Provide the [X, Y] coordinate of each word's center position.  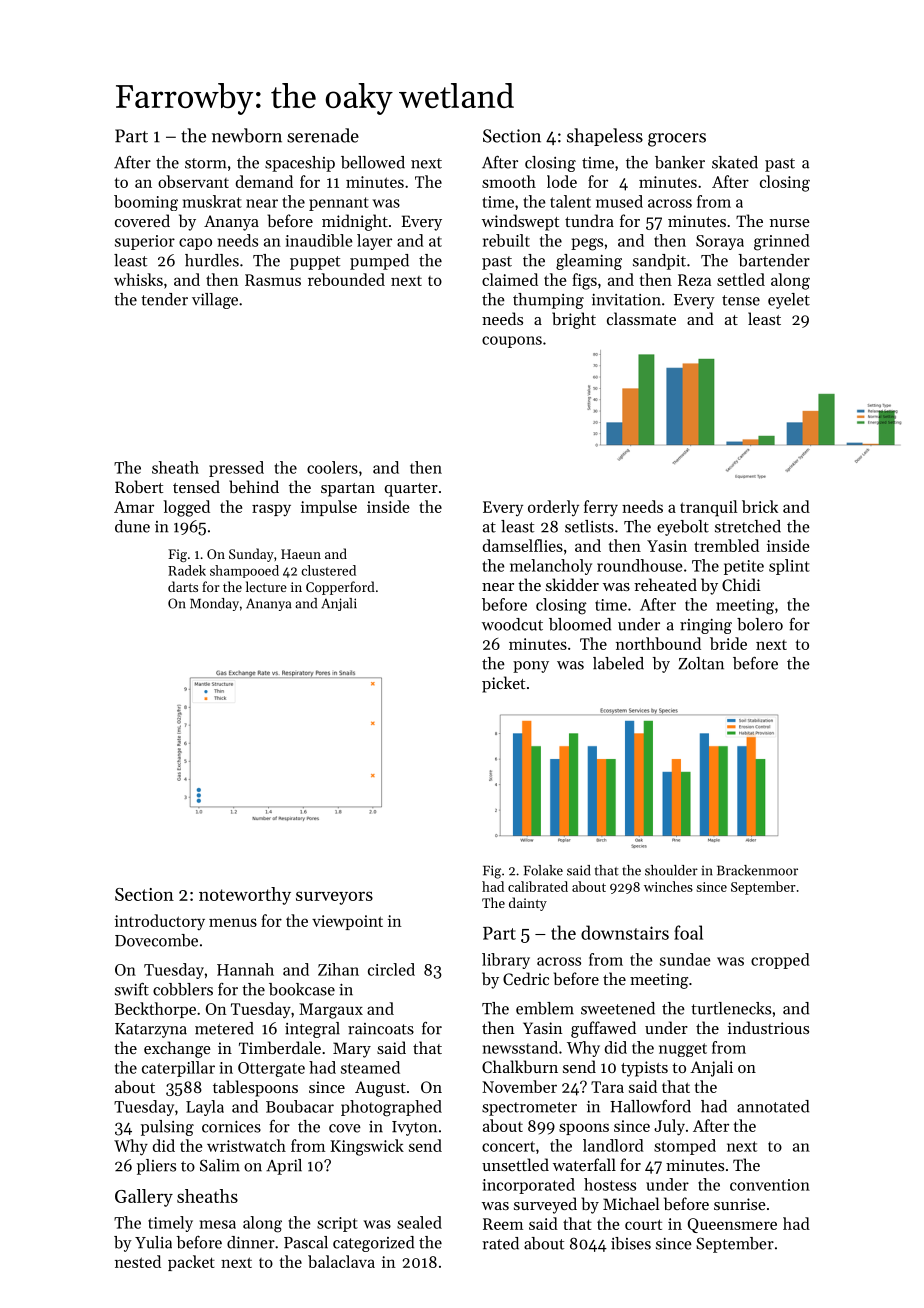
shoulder [671, 870]
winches [668, 886]
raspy [271, 510]
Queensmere [732, 1225]
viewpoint [347, 922]
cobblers [183, 989]
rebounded [346, 279]
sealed [419, 1222]
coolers [332, 467]
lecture [266, 586]
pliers [156, 1167]
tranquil [708, 508]
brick [760, 506]
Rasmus [273, 280]
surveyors [334, 898]
